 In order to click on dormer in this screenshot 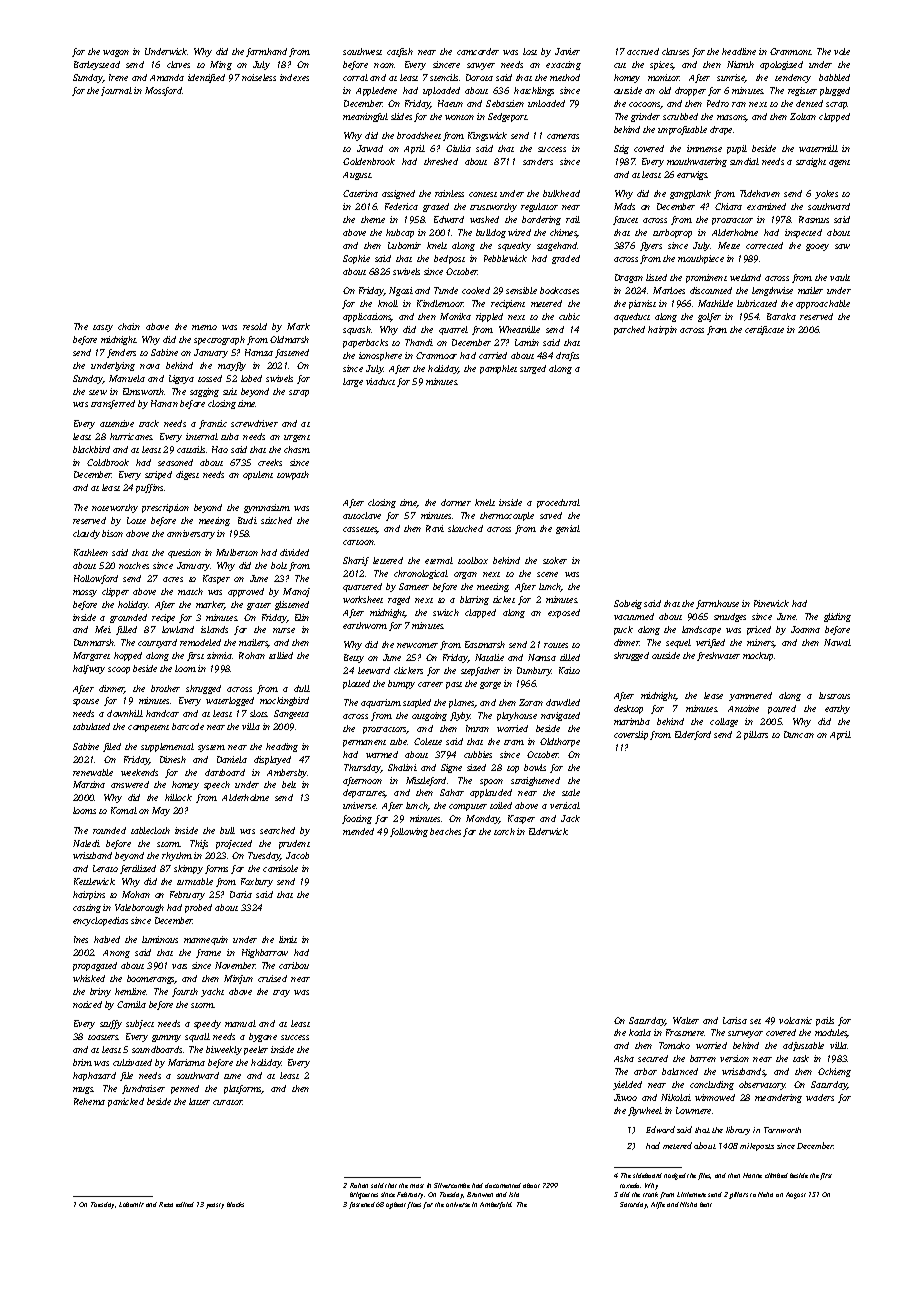, I will do `click(456, 502)`.
